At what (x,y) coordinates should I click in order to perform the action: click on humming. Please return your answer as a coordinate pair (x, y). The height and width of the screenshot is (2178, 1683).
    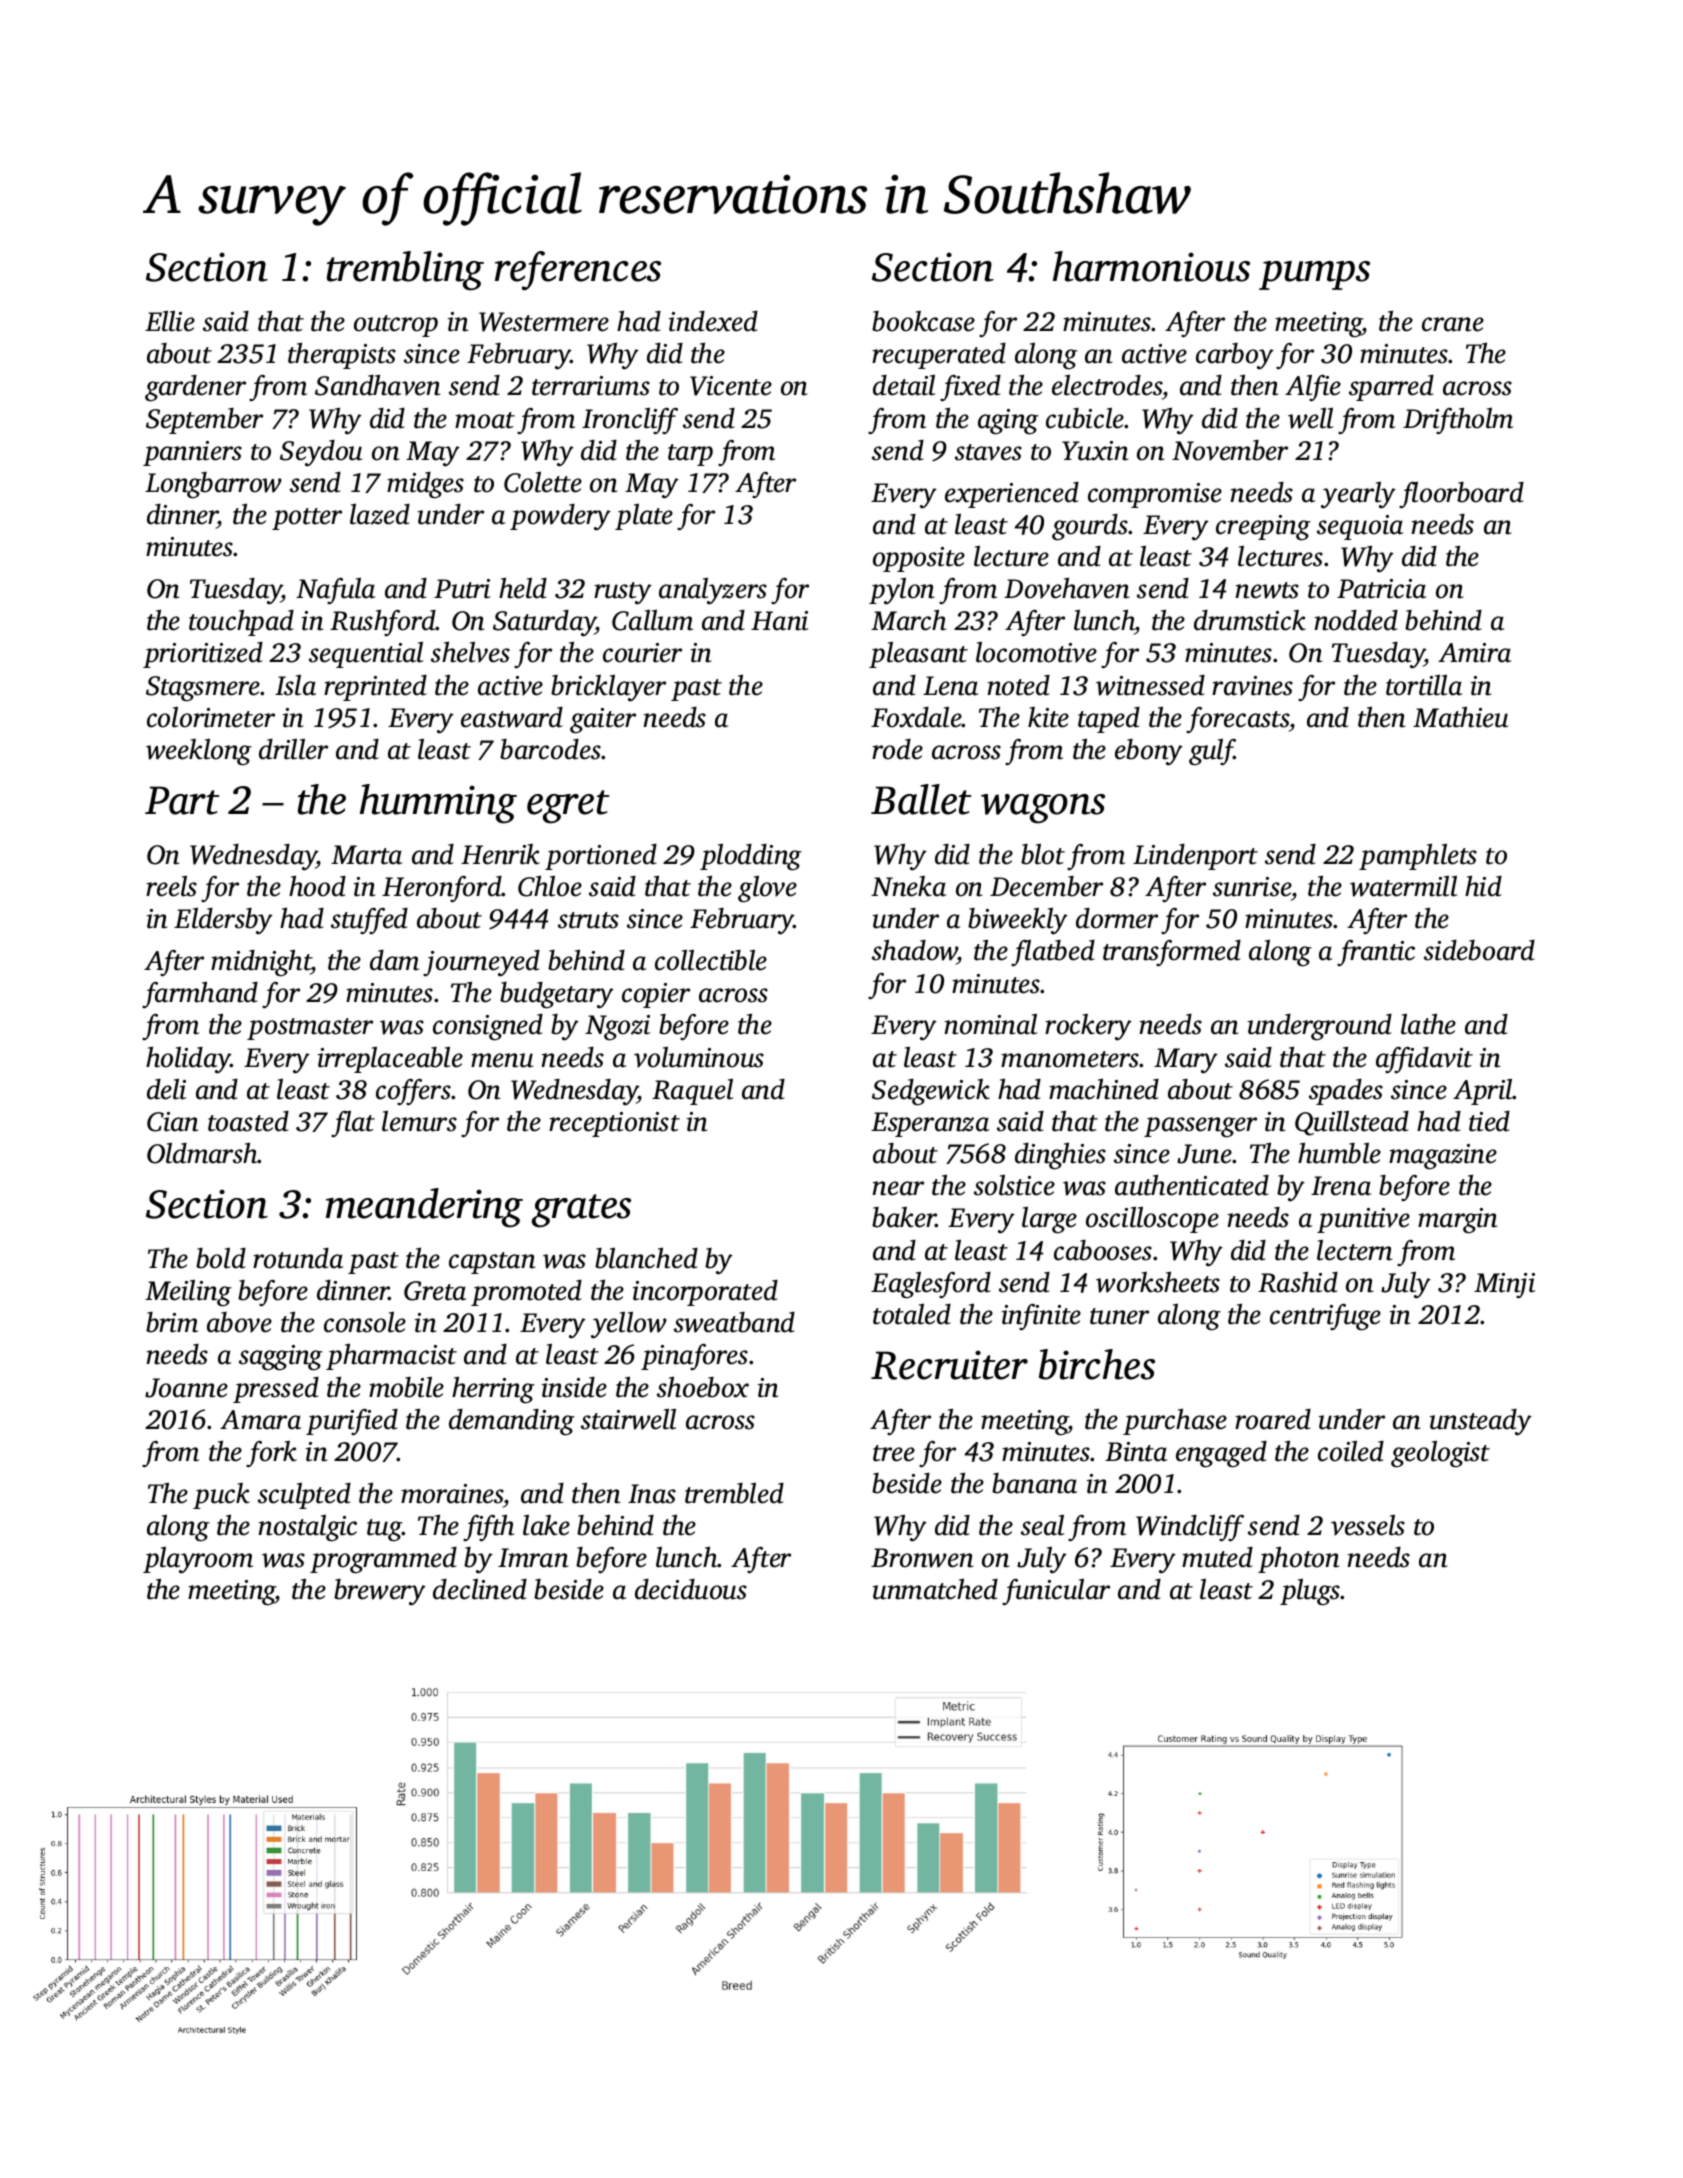
    Looking at the image, I should click on (438, 804).
